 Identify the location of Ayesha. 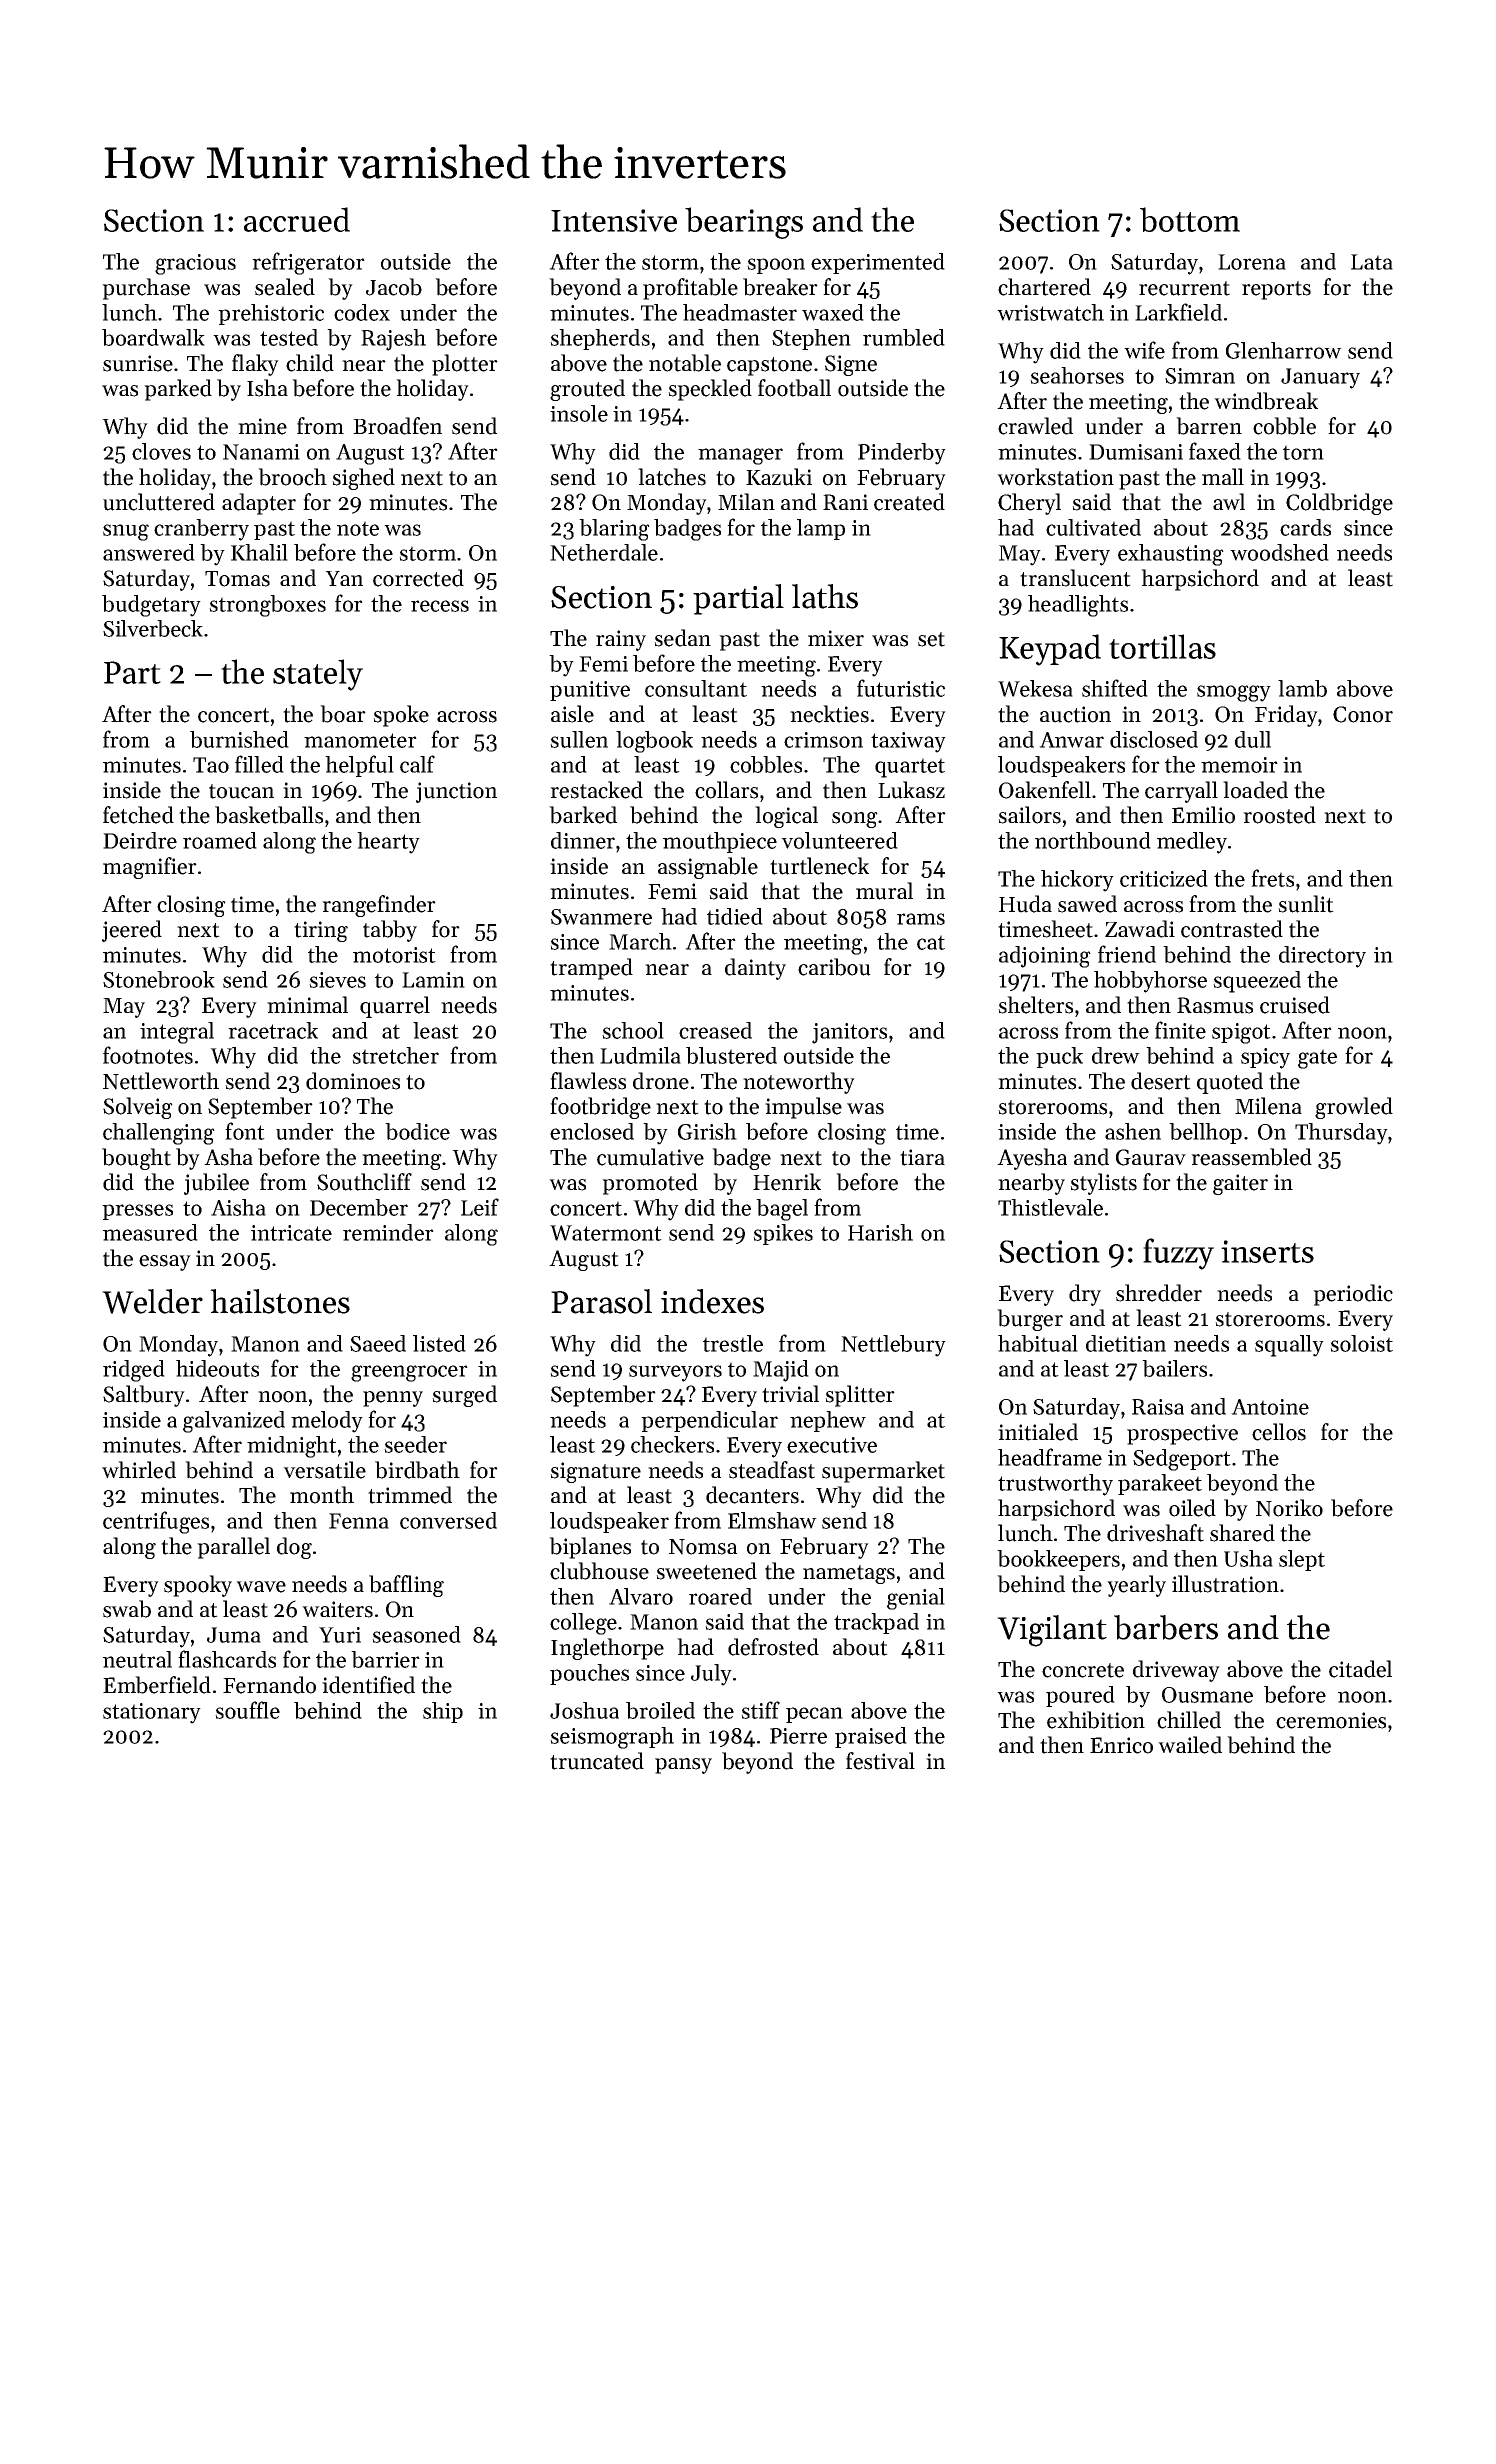
(1032, 1159).
